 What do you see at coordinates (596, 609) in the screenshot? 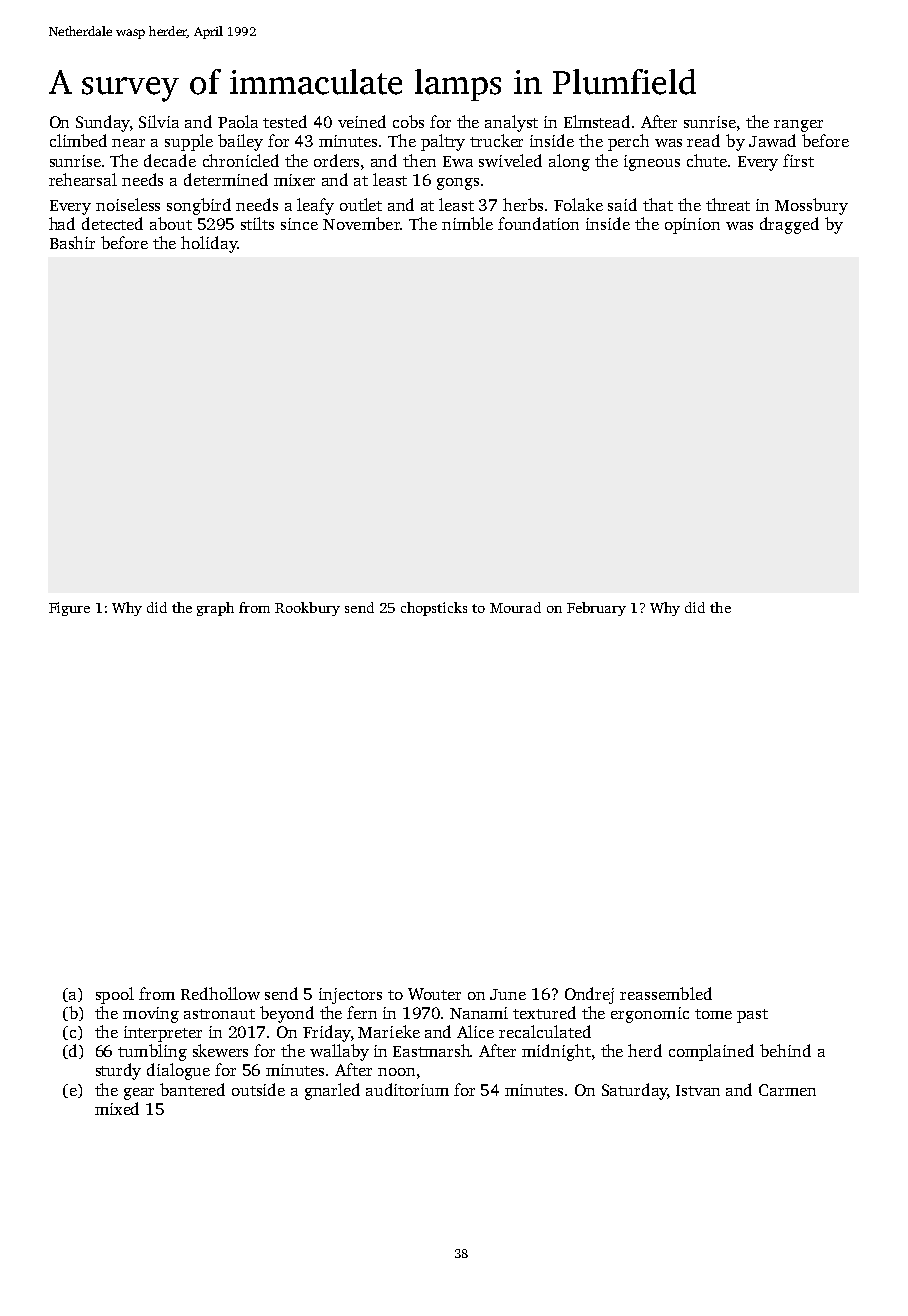
I see `February` at bounding box center [596, 609].
